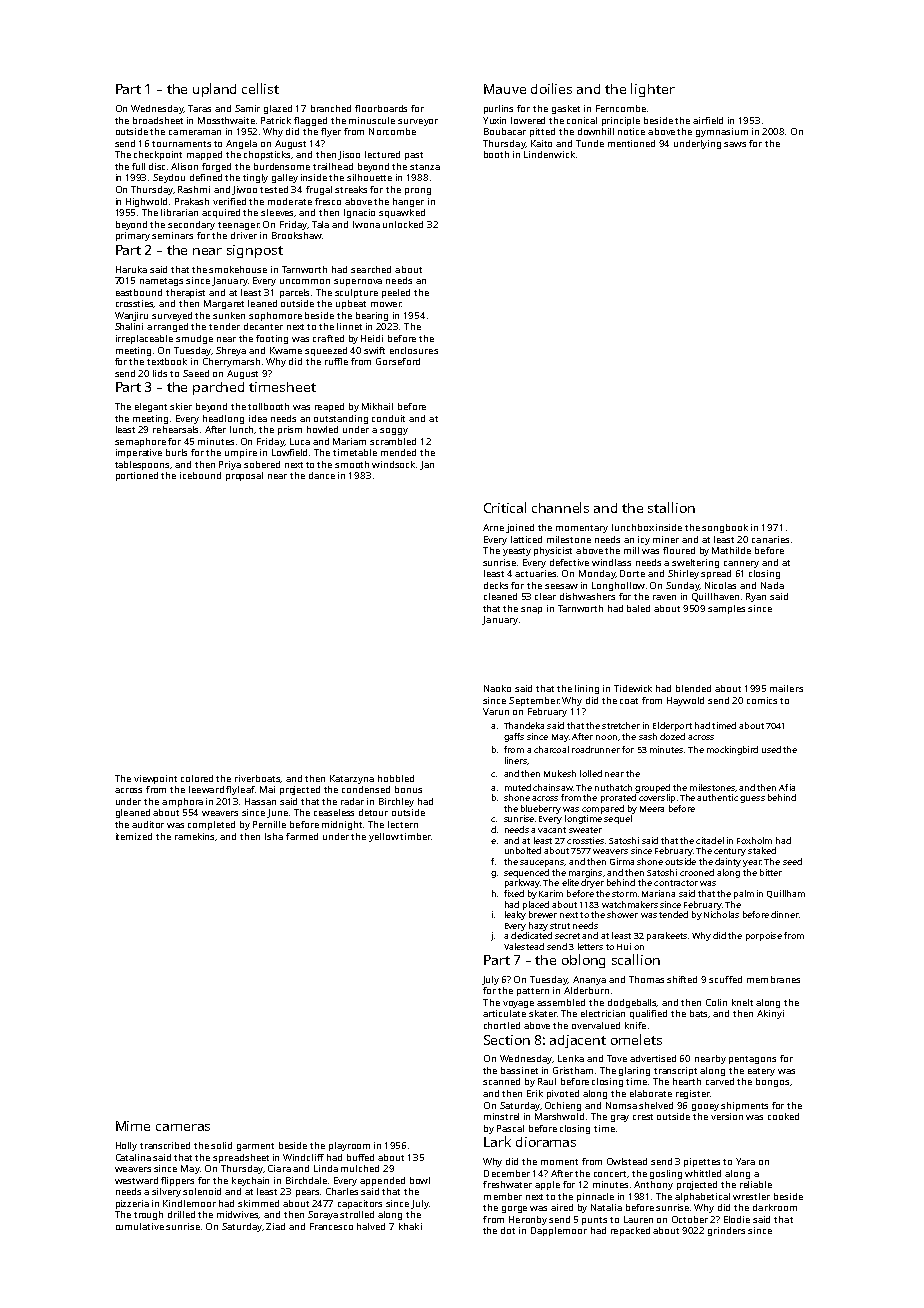 This page has height=1308, width=924. I want to click on transcribed, so click(165, 1145).
